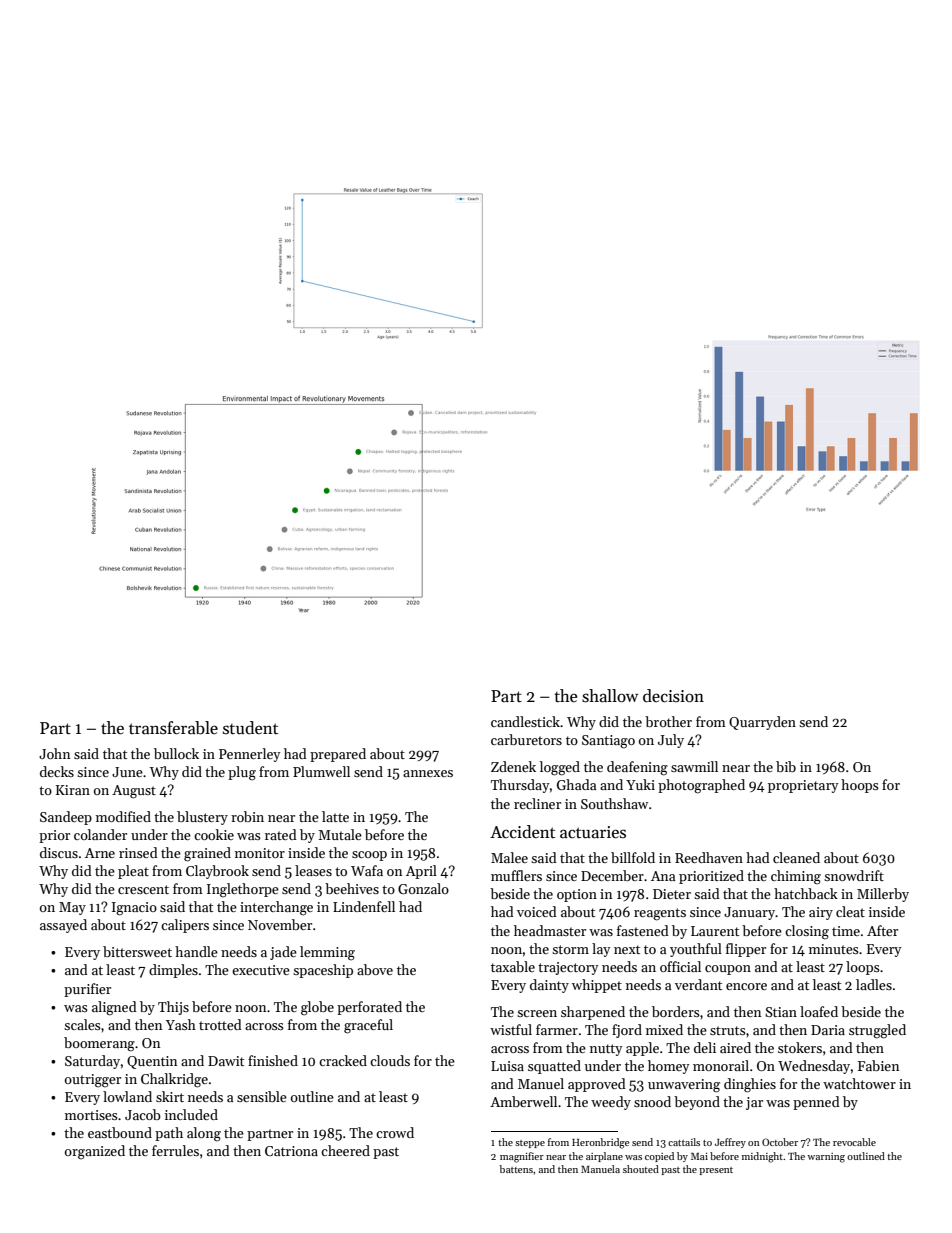  I want to click on purifier, so click(87, 990).
